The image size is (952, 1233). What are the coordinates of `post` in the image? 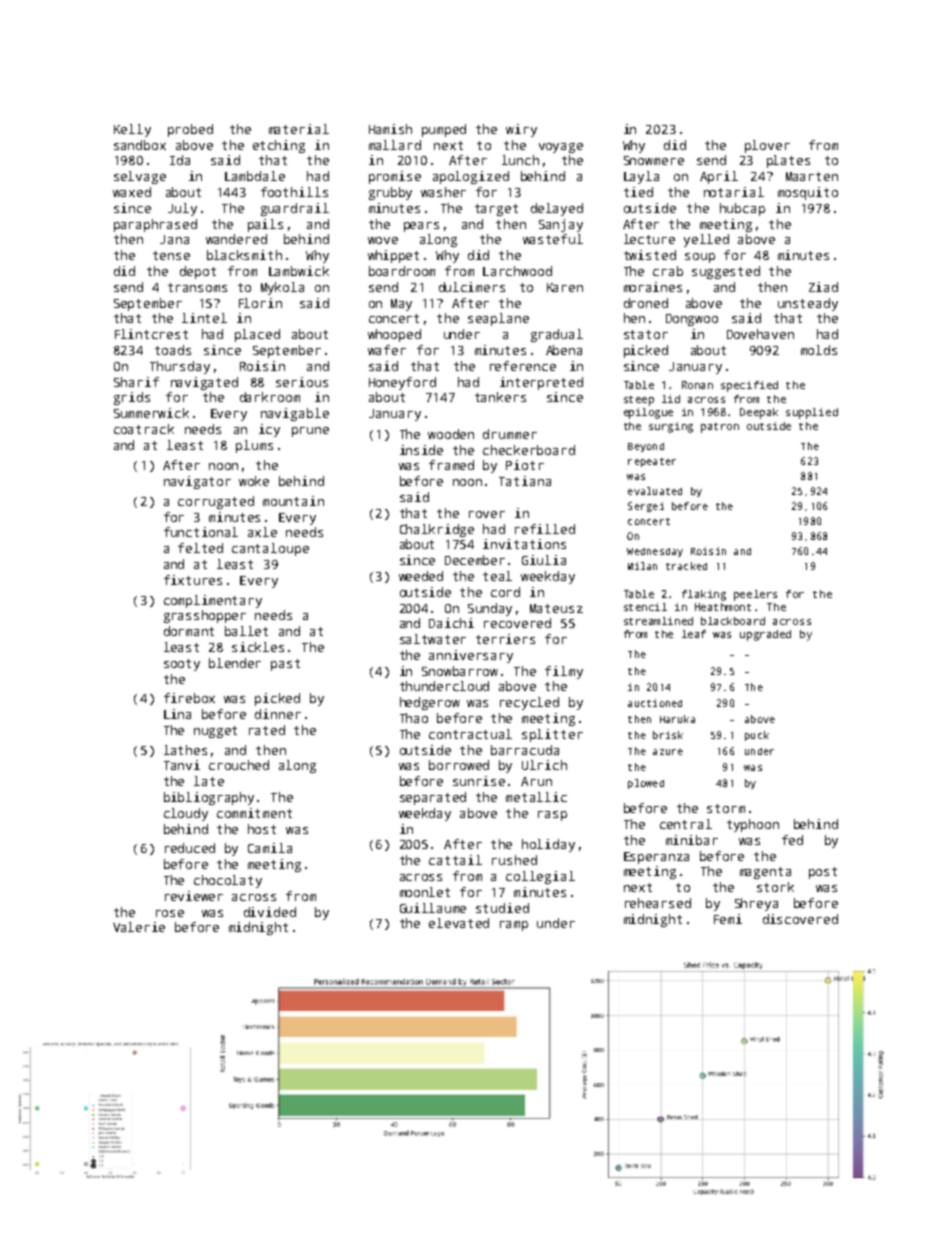 It's located at (823, 873).
